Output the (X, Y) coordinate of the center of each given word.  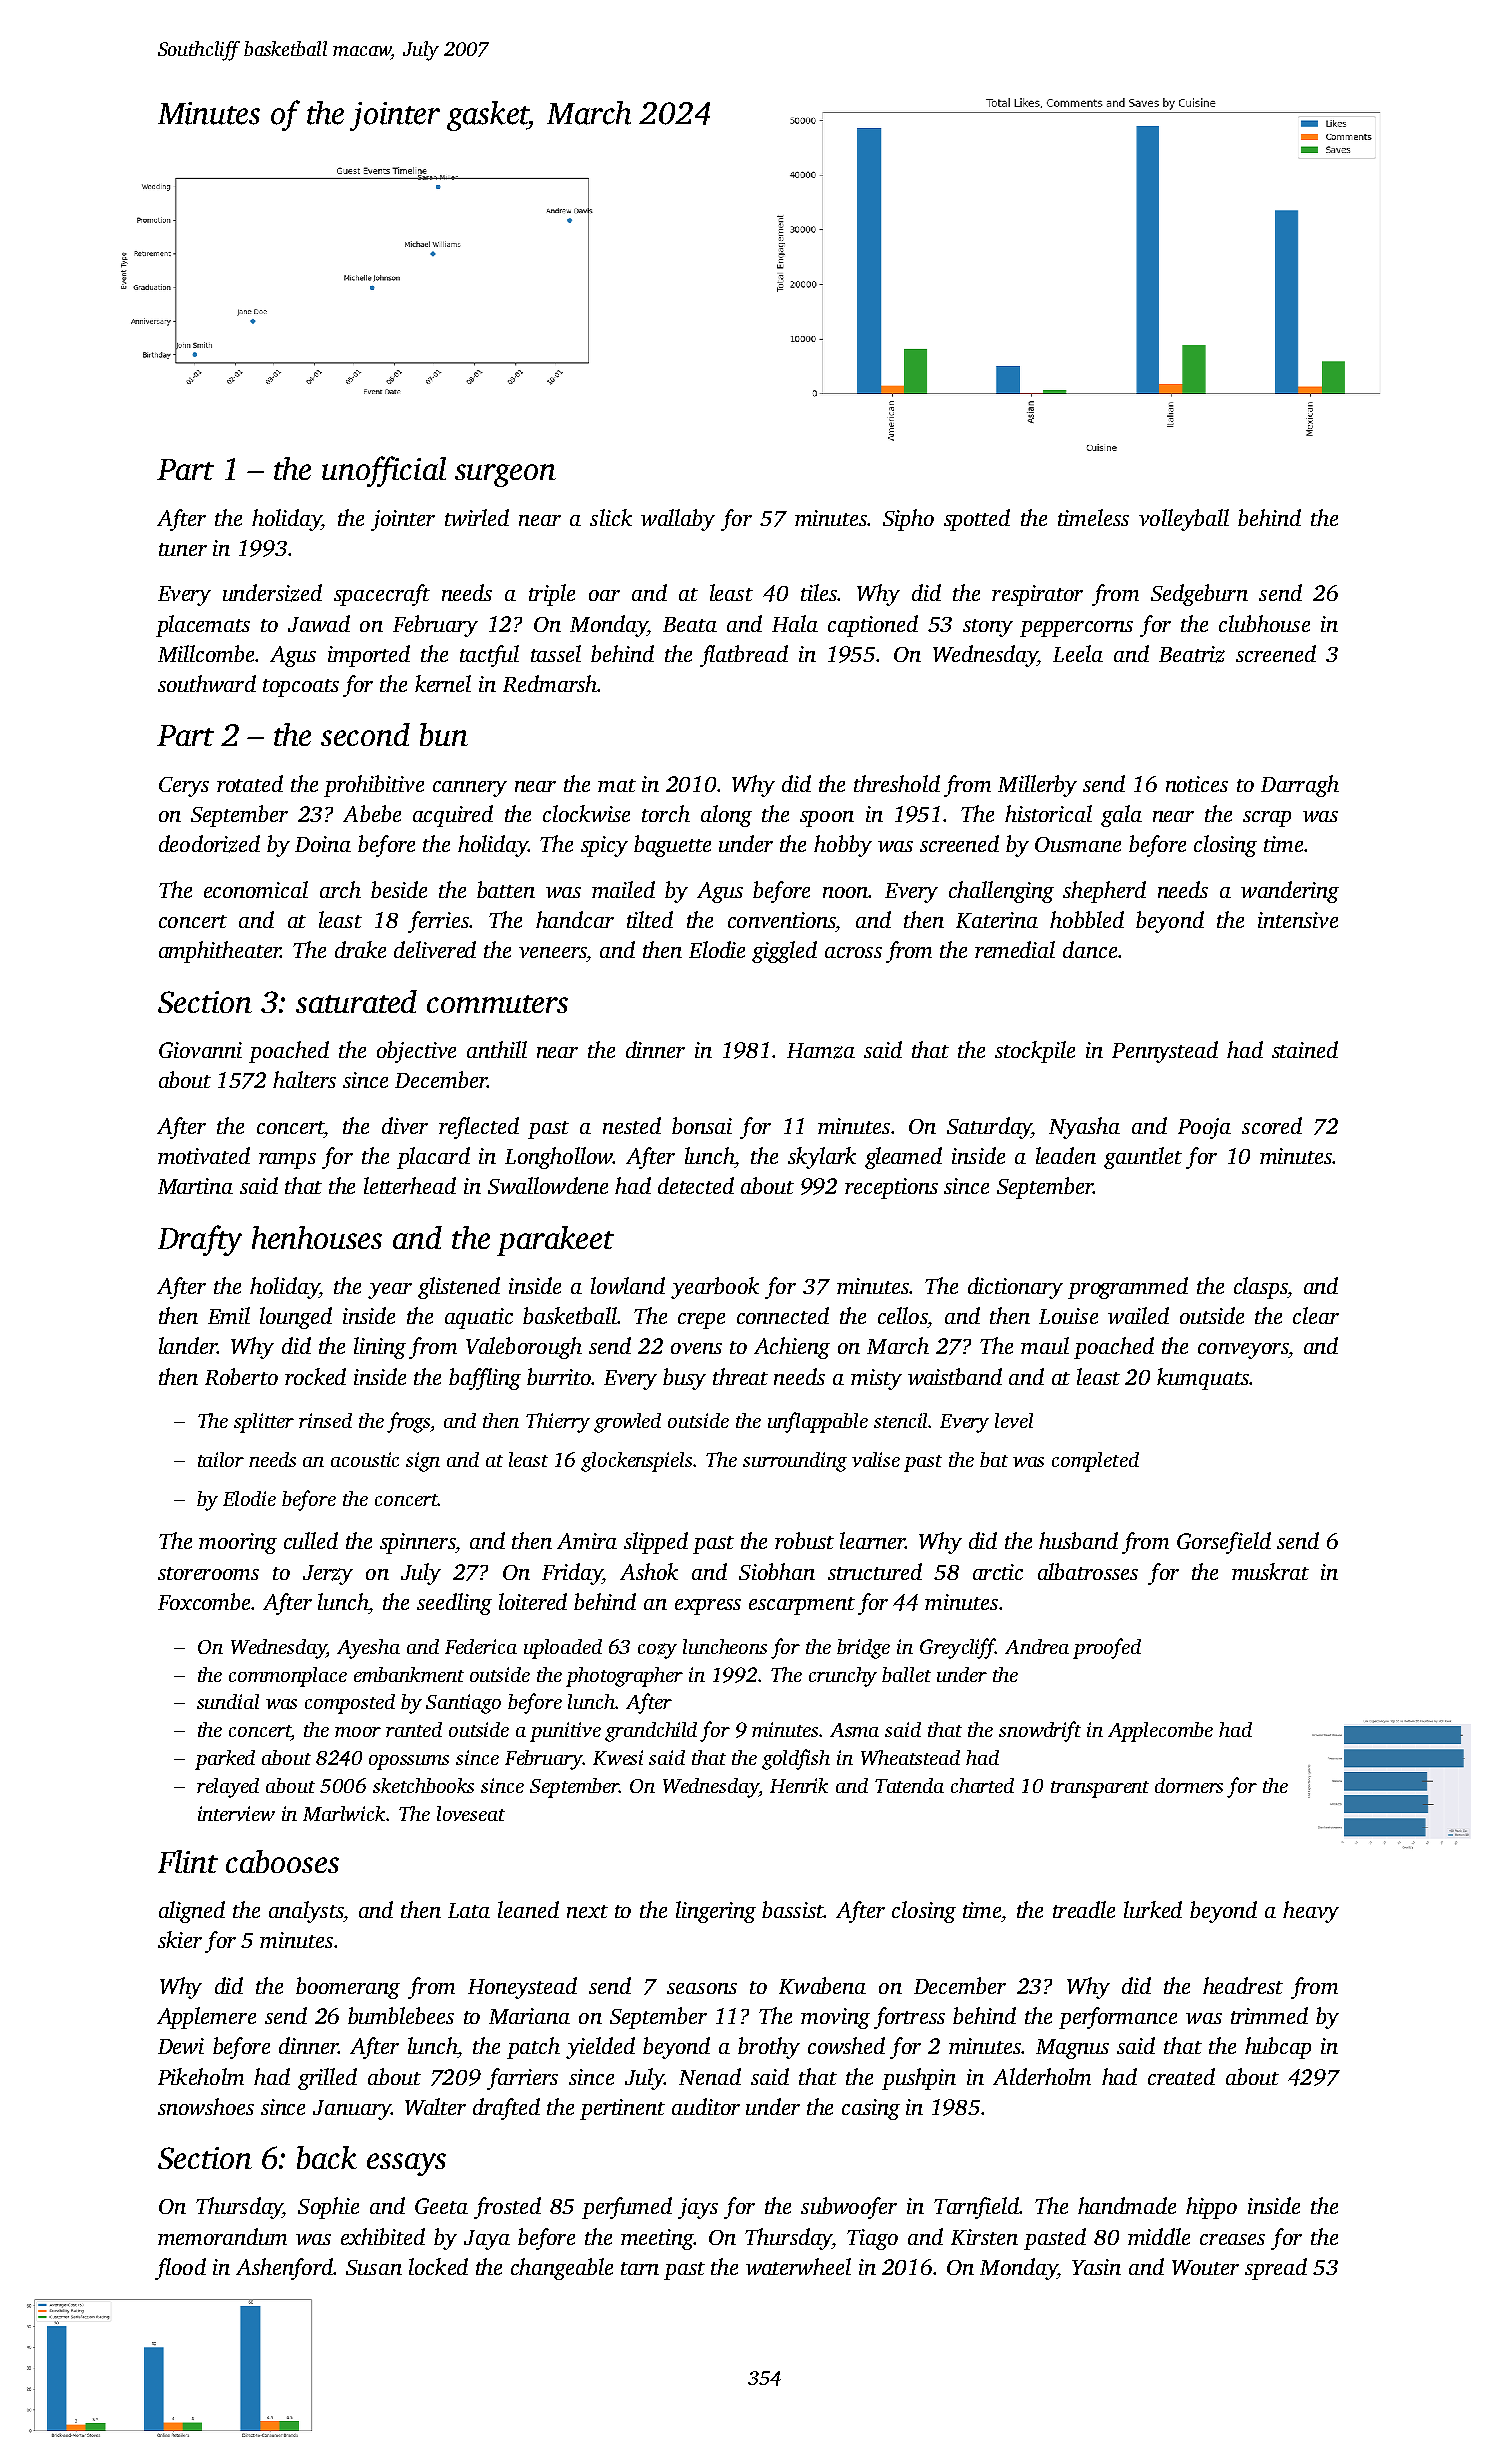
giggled (784, 952)
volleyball (1184, 520)
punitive (565, 1732)
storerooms (208, 1573)
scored (1272, 1125)
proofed (1107, 1648)
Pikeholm (201, 2076)
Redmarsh (550, 683)
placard (433, 1158)
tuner (183, 549)
